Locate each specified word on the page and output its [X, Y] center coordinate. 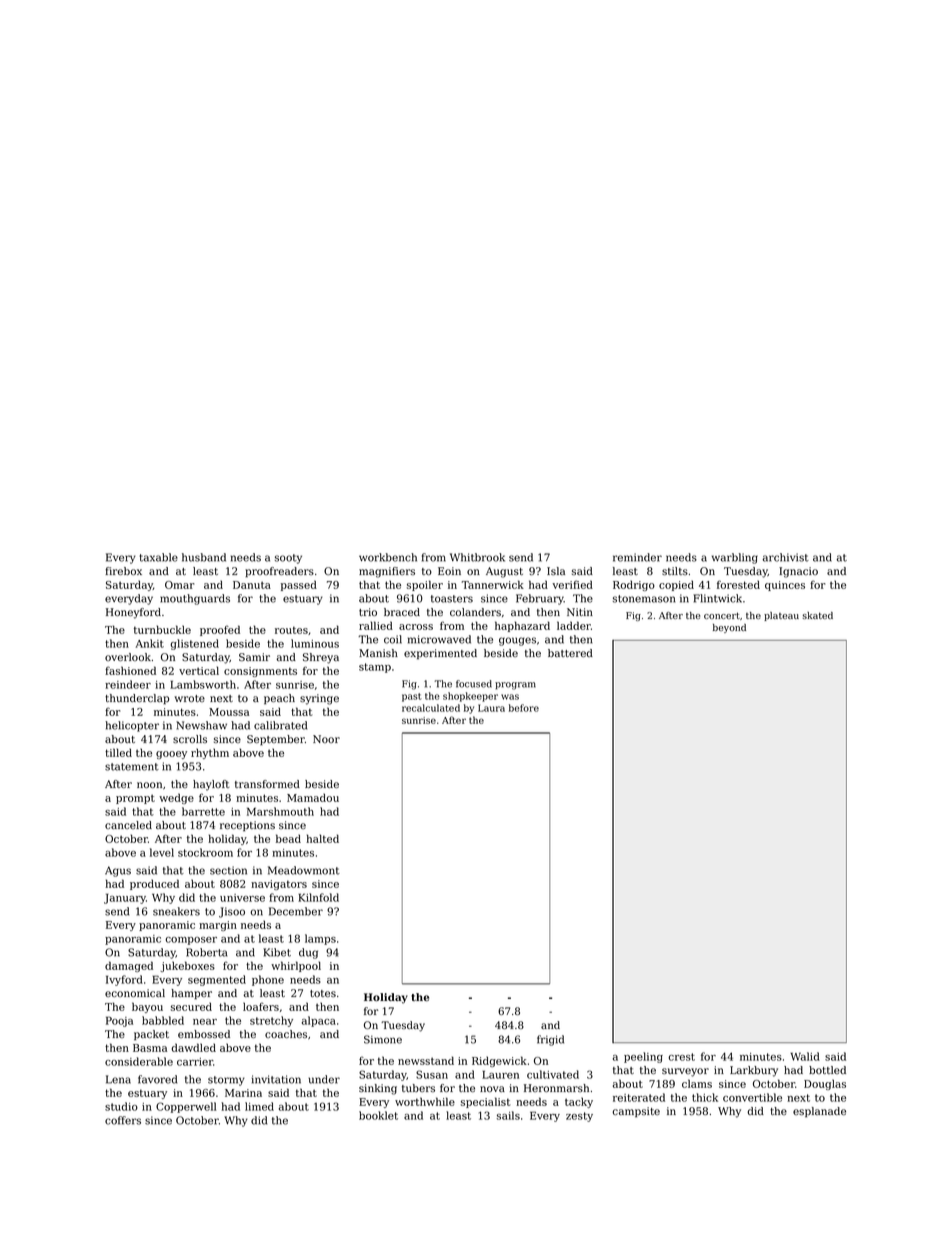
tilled [118, 752]
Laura [491, 708]
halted [322, 838]
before [524, 708]
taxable [158, 557]
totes [323, 993]
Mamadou [313, 797]
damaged [129, 966]
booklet [378, 1115]
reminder [637, 557]
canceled [128, 825]
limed [259, 1106]
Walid [805, 1056]
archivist [785, 557]
